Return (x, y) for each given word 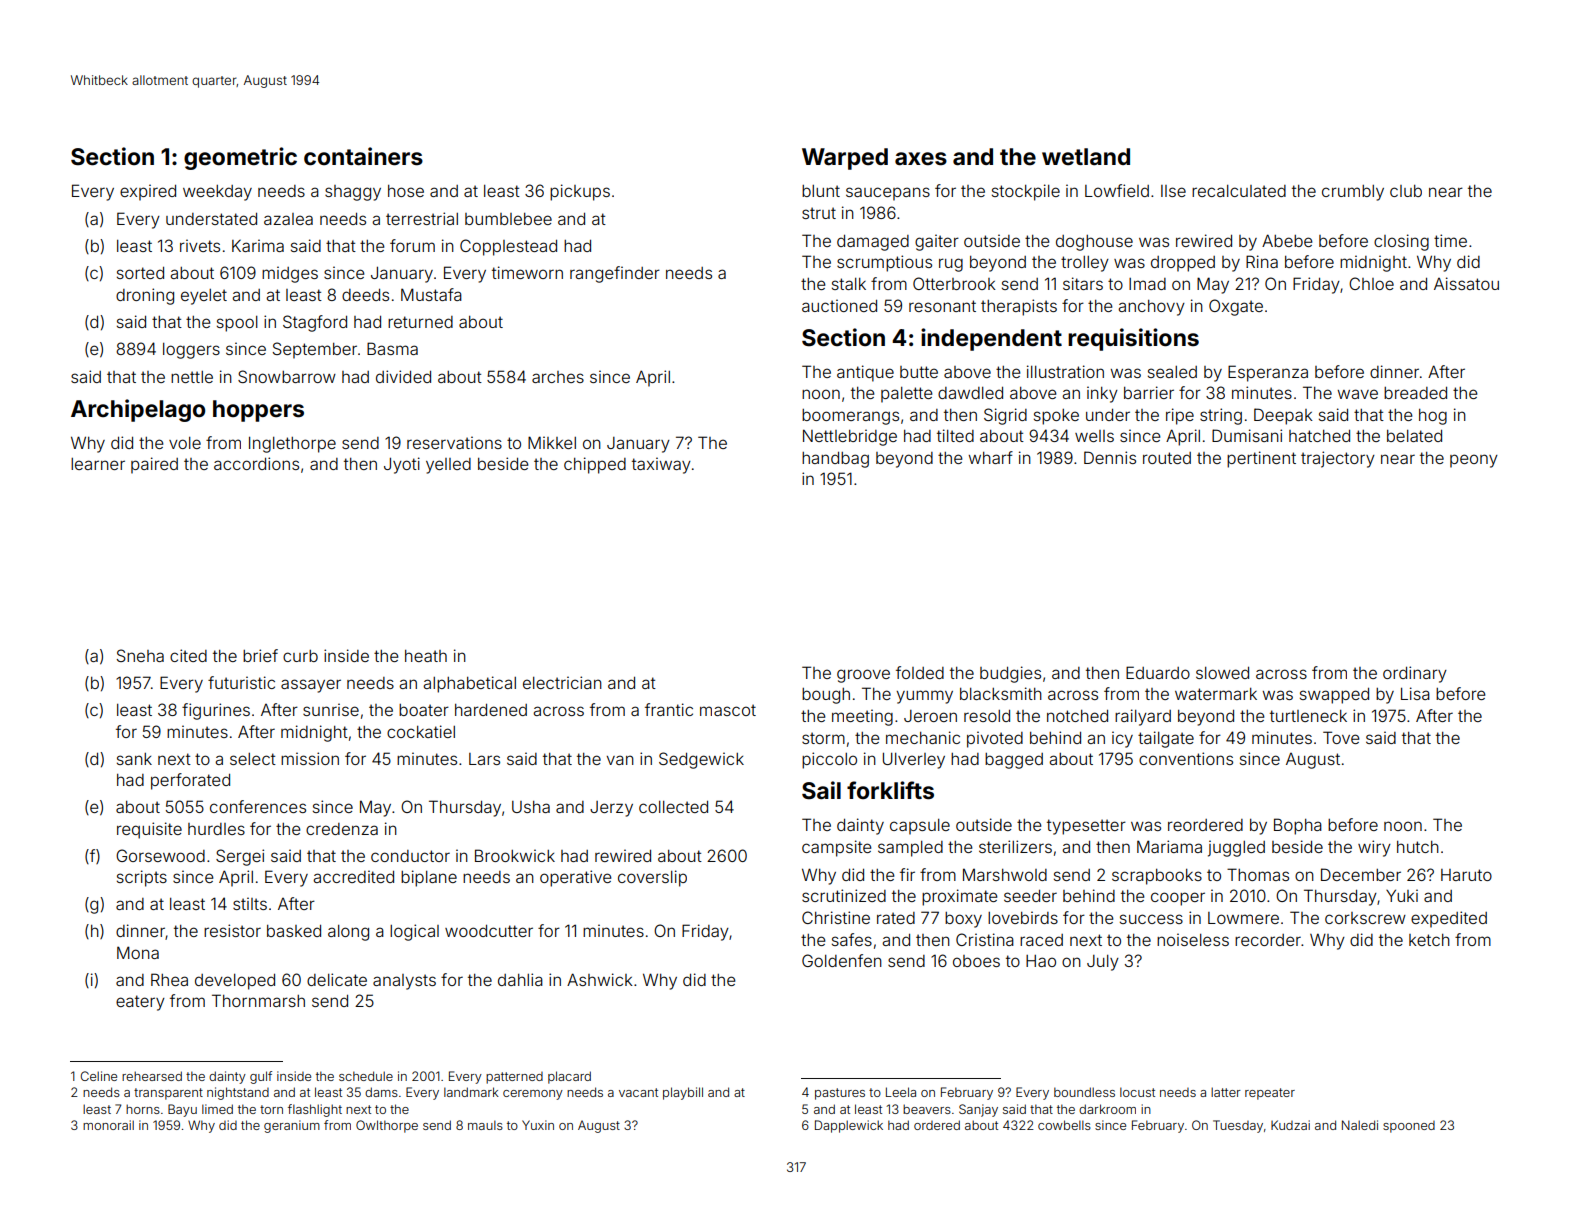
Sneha (140, 655)
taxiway (661, 465)
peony (1474, 461)
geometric (240, 158)
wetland (1086, 157)
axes (921, 159)
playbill (683, 1093)
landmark (471, 1092)
